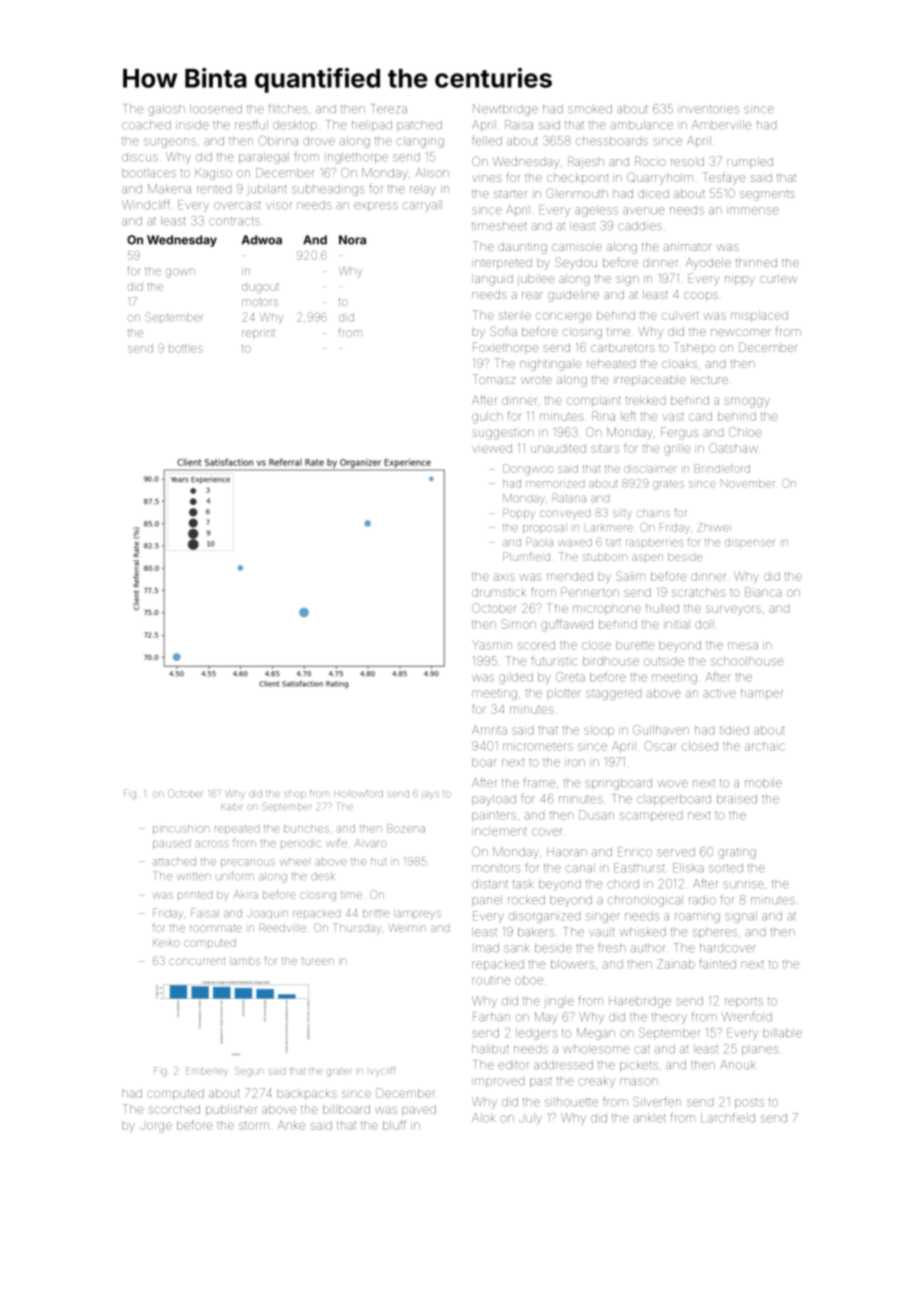 Image resolution: width=924 pixels, height=1308 pixels. Describe the element at coordinates (422, 206) in the page. I see `carryall` at that location.
